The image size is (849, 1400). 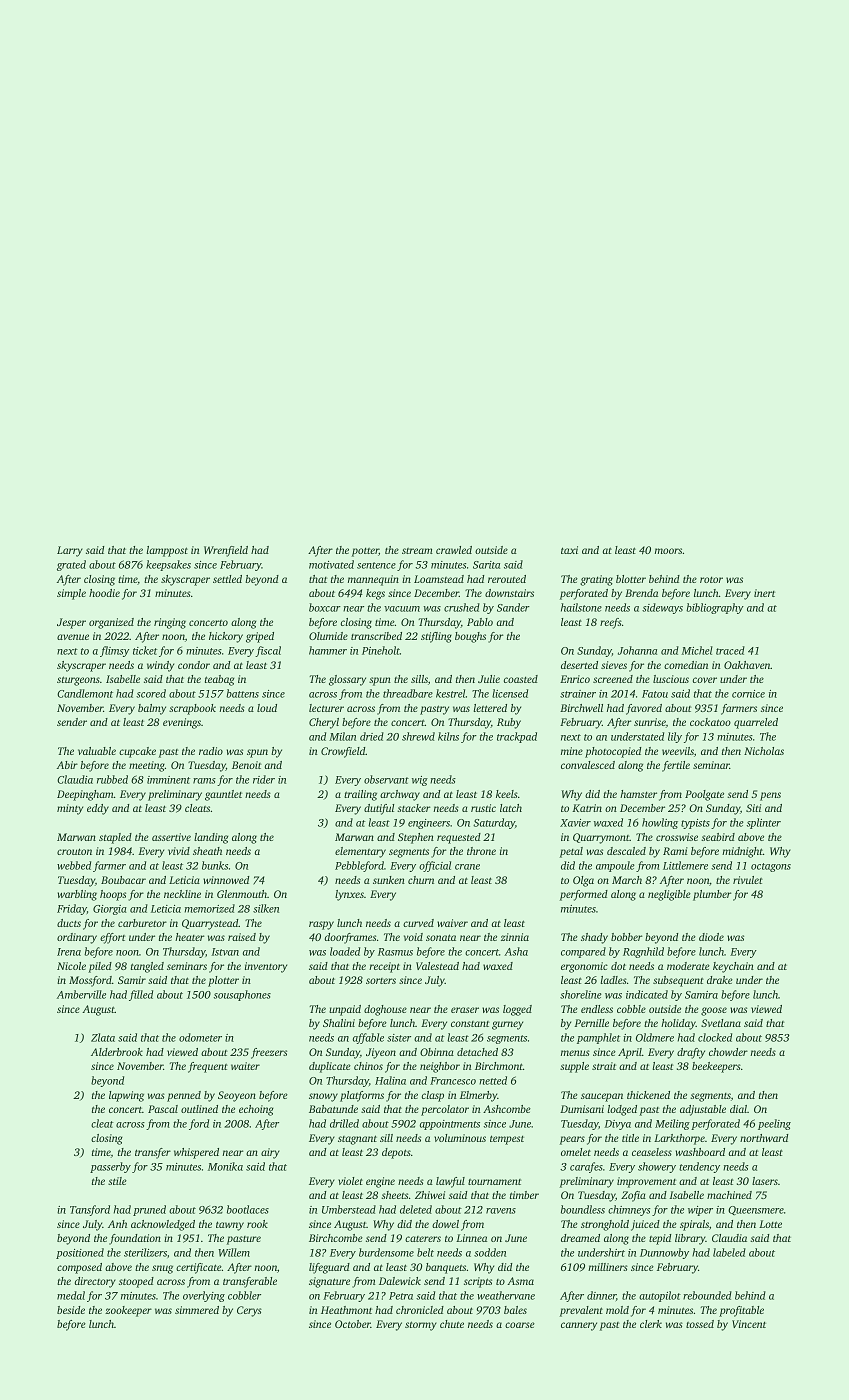 I want to click on simmered, so click(x=197, y=1310).
